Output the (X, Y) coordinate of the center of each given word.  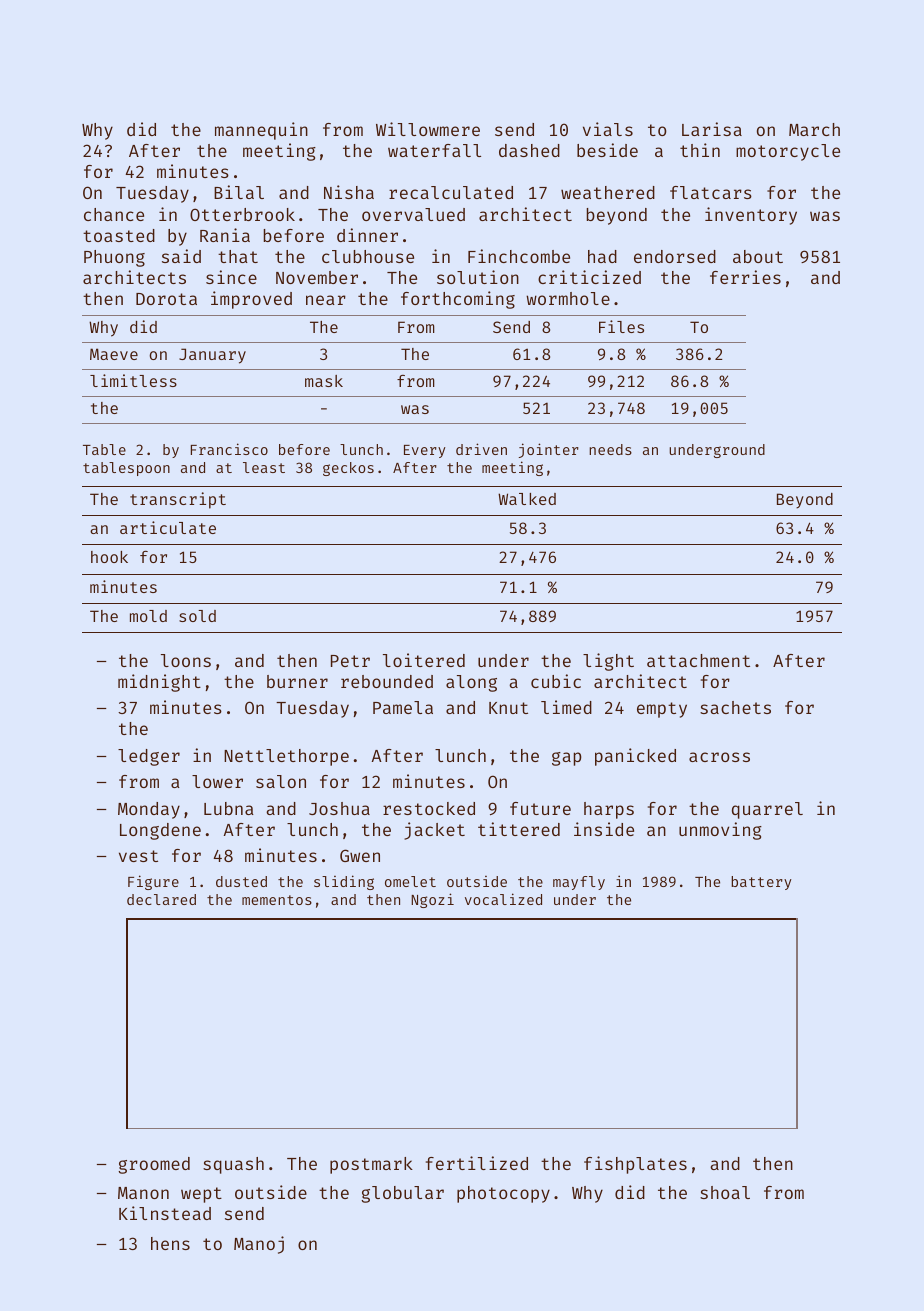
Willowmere (428, 129)
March (814, 129)
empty (662, 710)
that (238, 256)
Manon (143, 1193)
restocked (429, 808)
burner (297, 681)
